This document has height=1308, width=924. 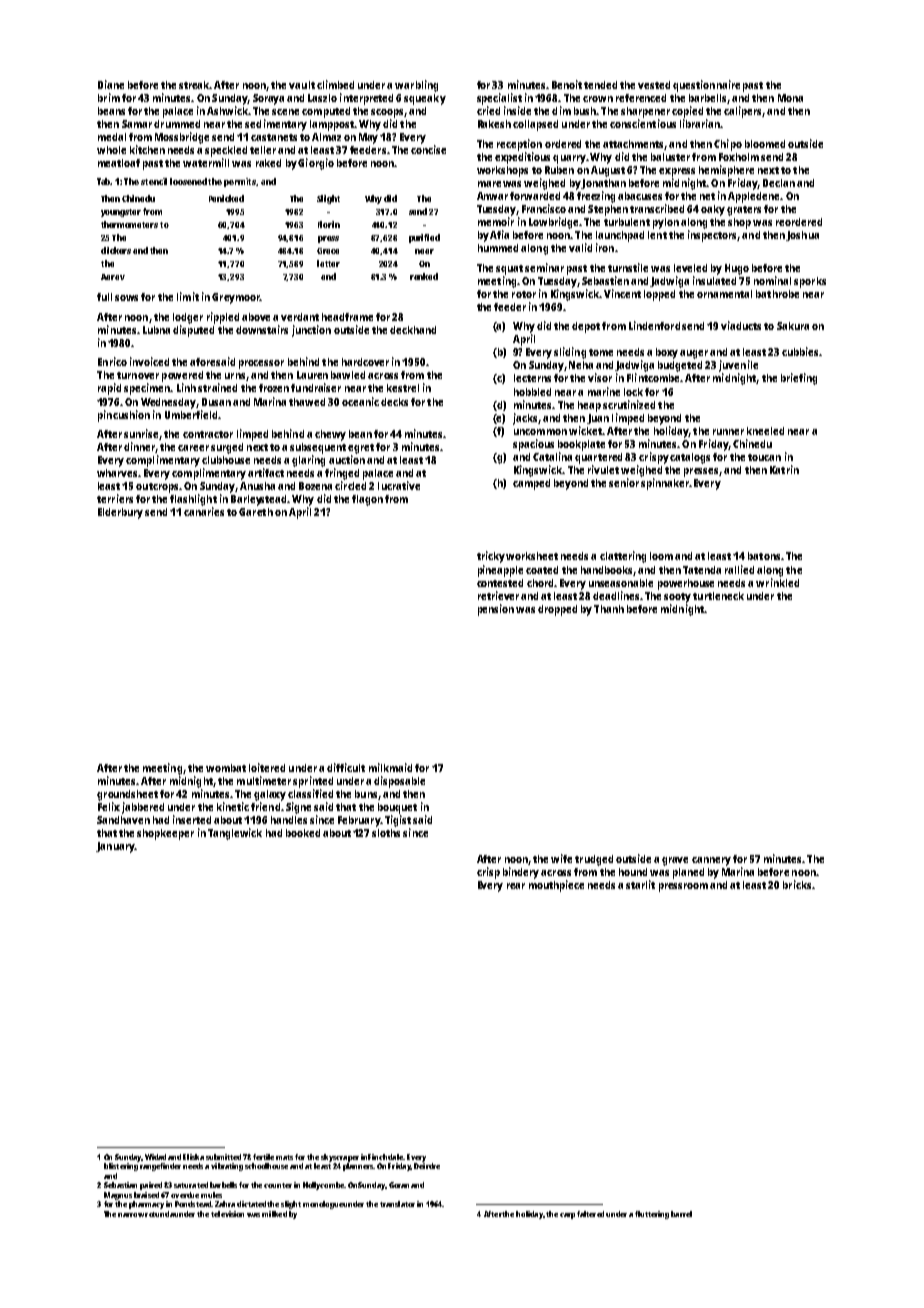 I want to click on streak, so click(x=194, y=85).
